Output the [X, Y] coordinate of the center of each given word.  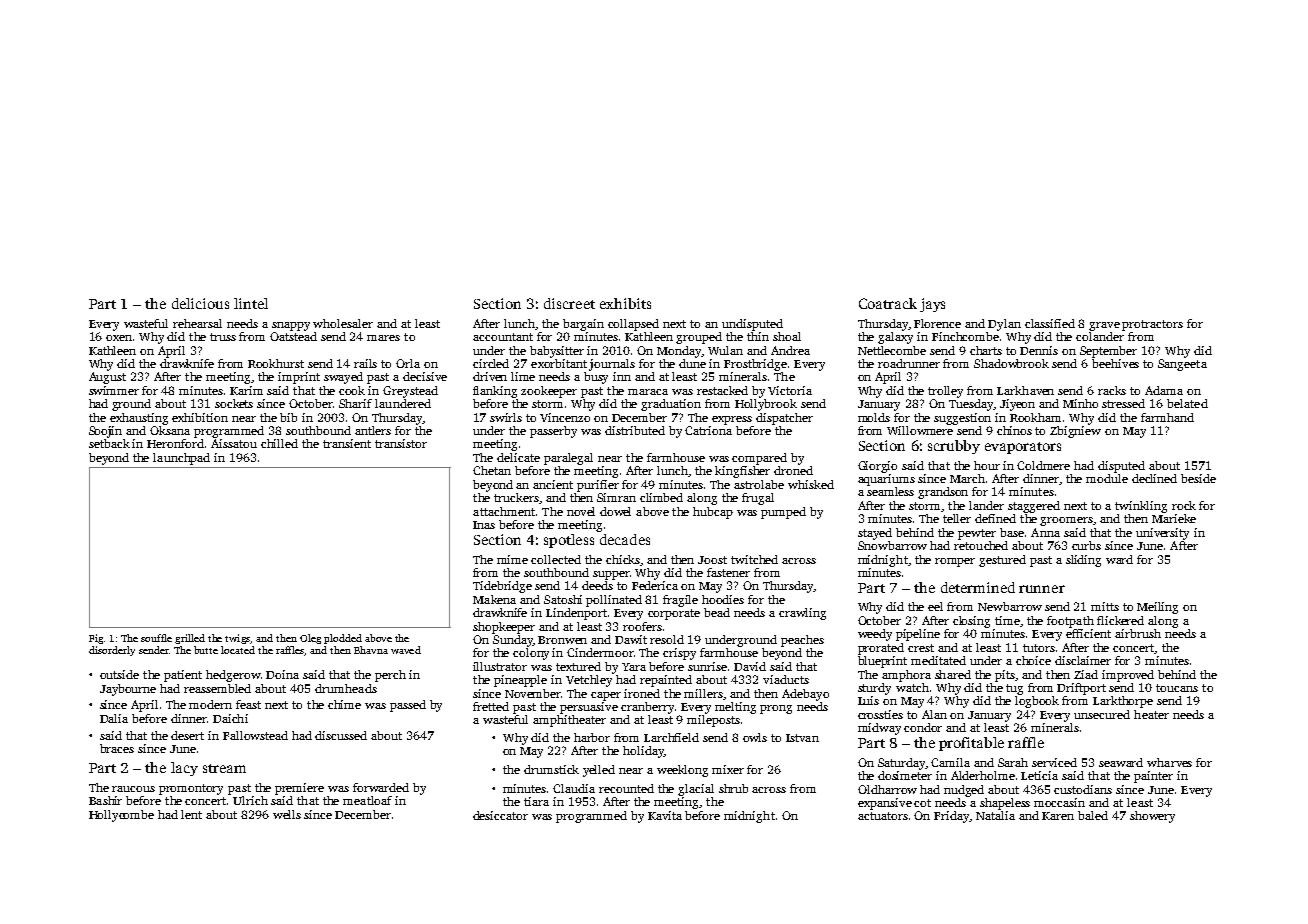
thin [758, 336]
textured [578, 666]
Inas [484, 525]
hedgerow [233, 676]
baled [1093, 815]
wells [287, 814]
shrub [733, 788]
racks [1112, 390]
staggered [1034, 507]
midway [879, 729]
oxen [119, 338]
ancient [553, 484]
